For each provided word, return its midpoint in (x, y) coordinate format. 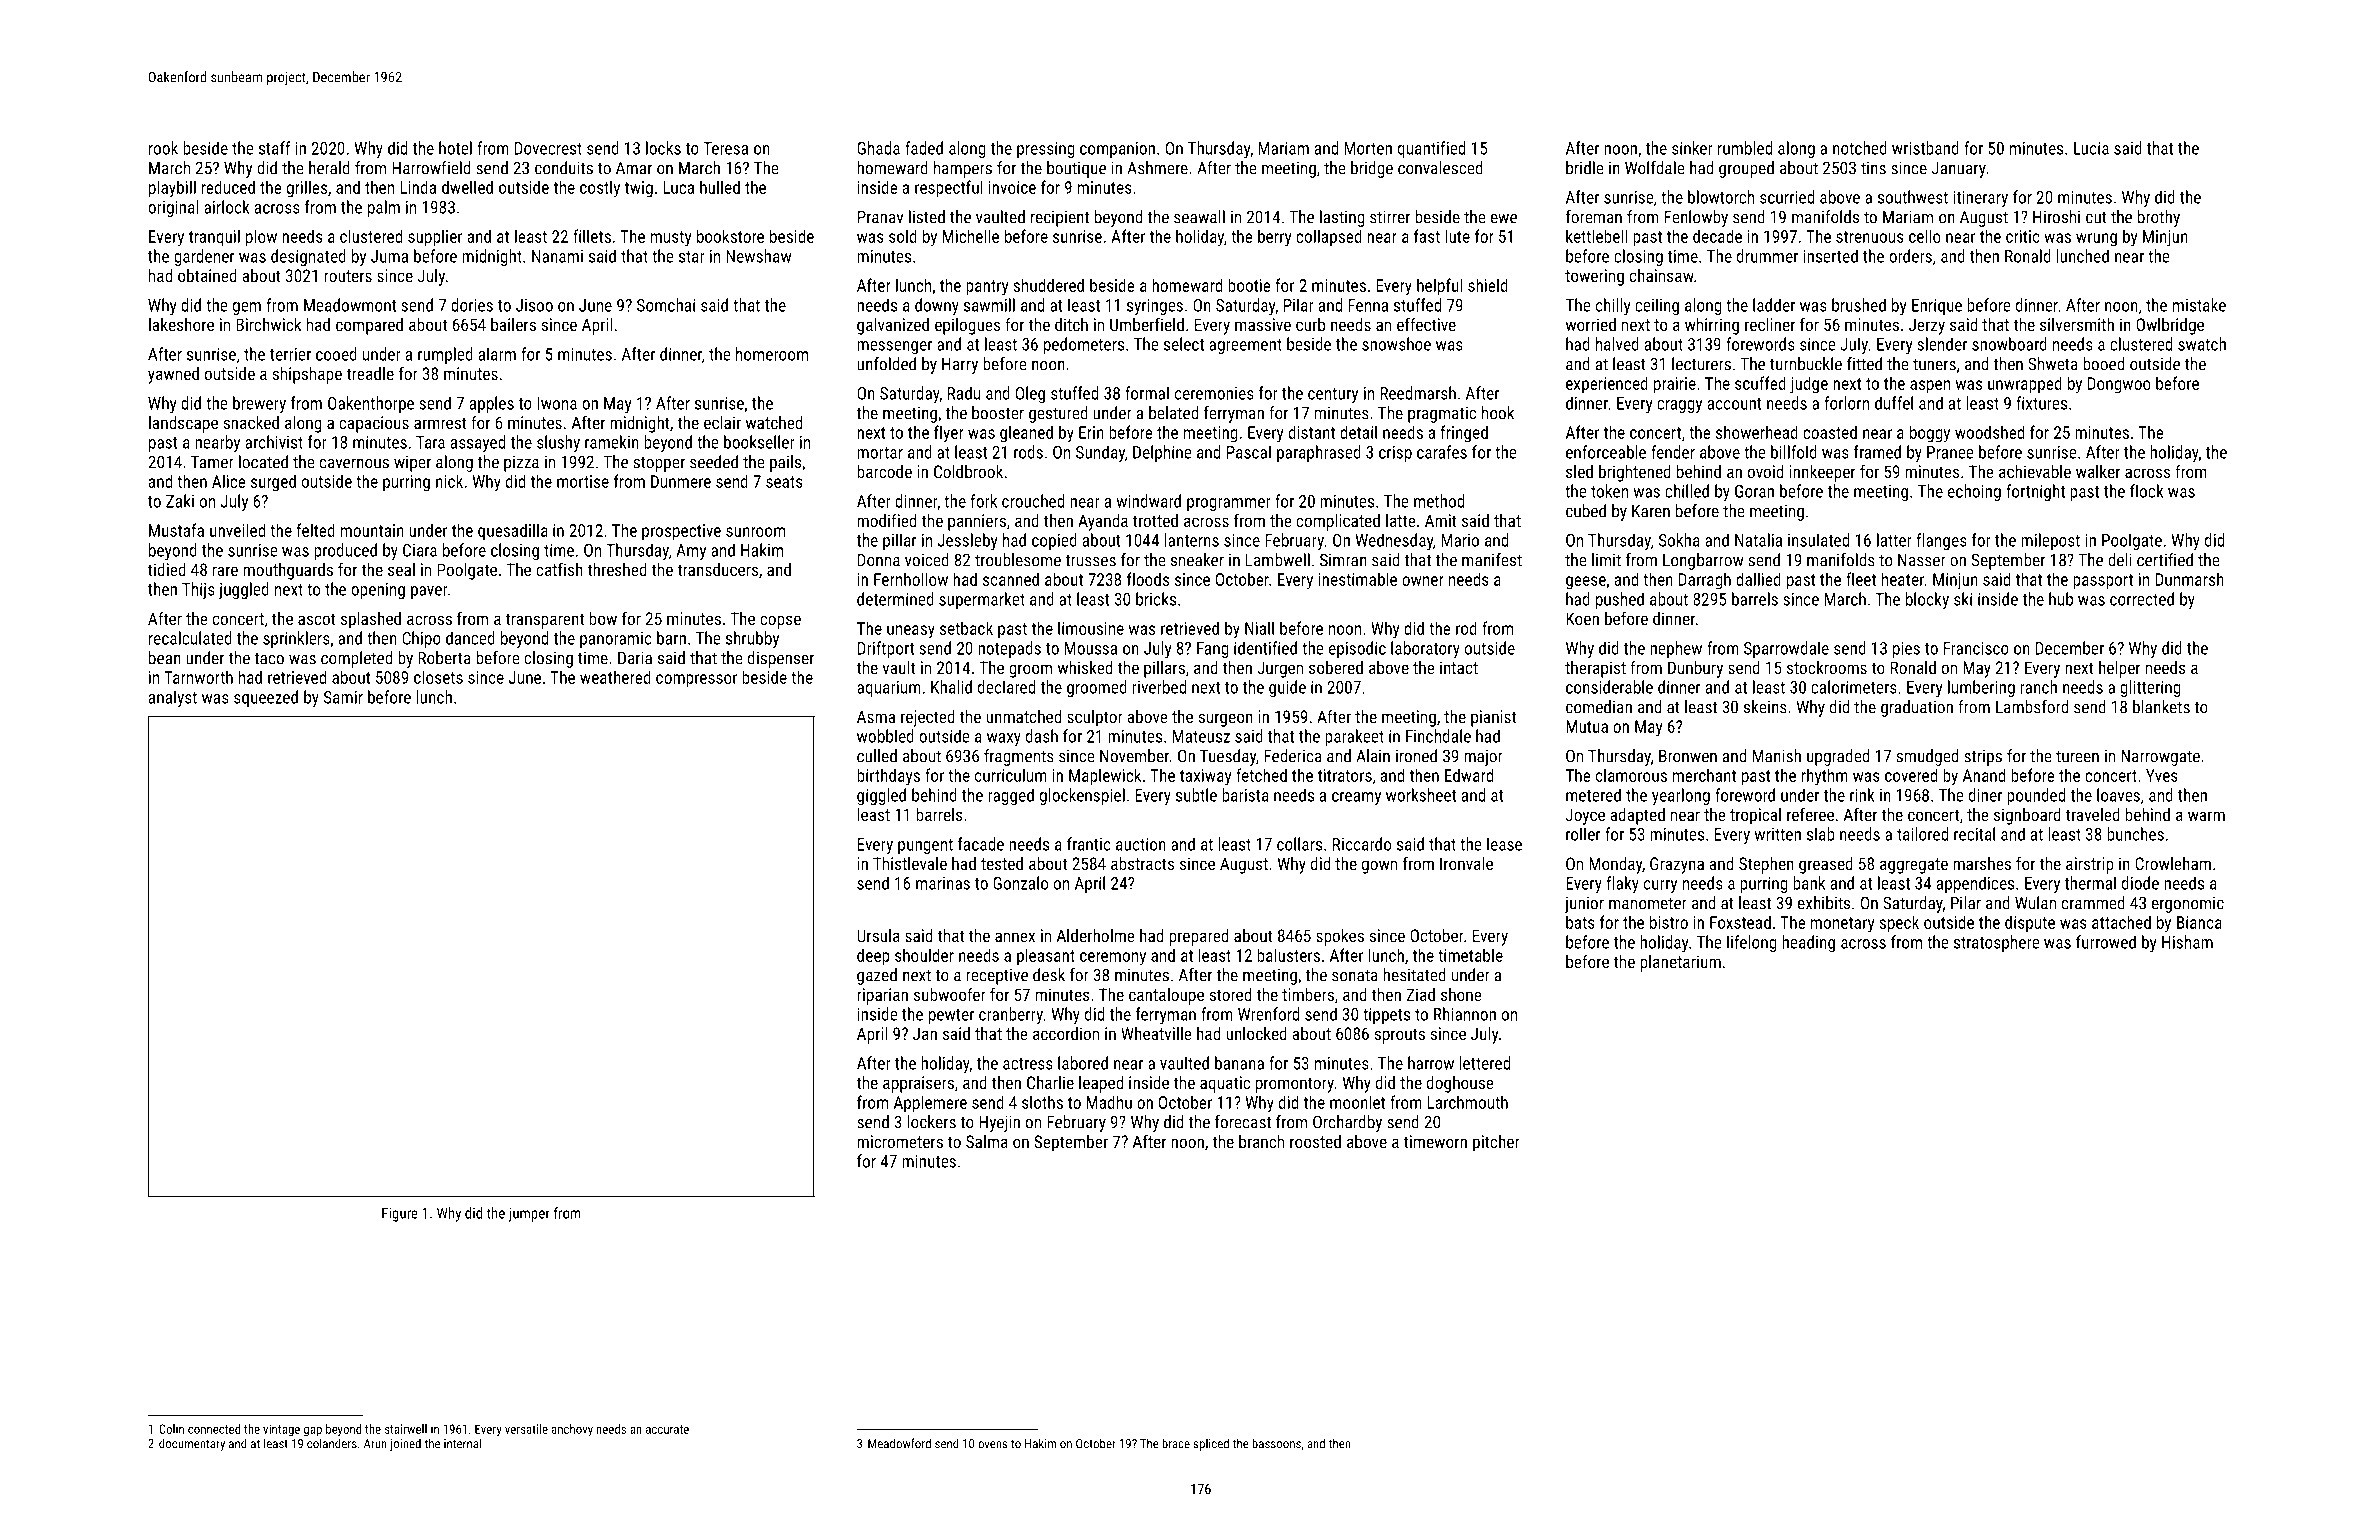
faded (924, 148)
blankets (2161, 707)
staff (274, 148)
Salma (987, 1141)
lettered (1484, 1063)
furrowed (2106, 942)
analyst (173, 698)
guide (1287, 688)
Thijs (198, 590)
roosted (1315, 1141)
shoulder (924, 955)
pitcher (1496, 1143)
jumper (529, 1214)
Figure (400, 1215)
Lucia (2091, 148)
